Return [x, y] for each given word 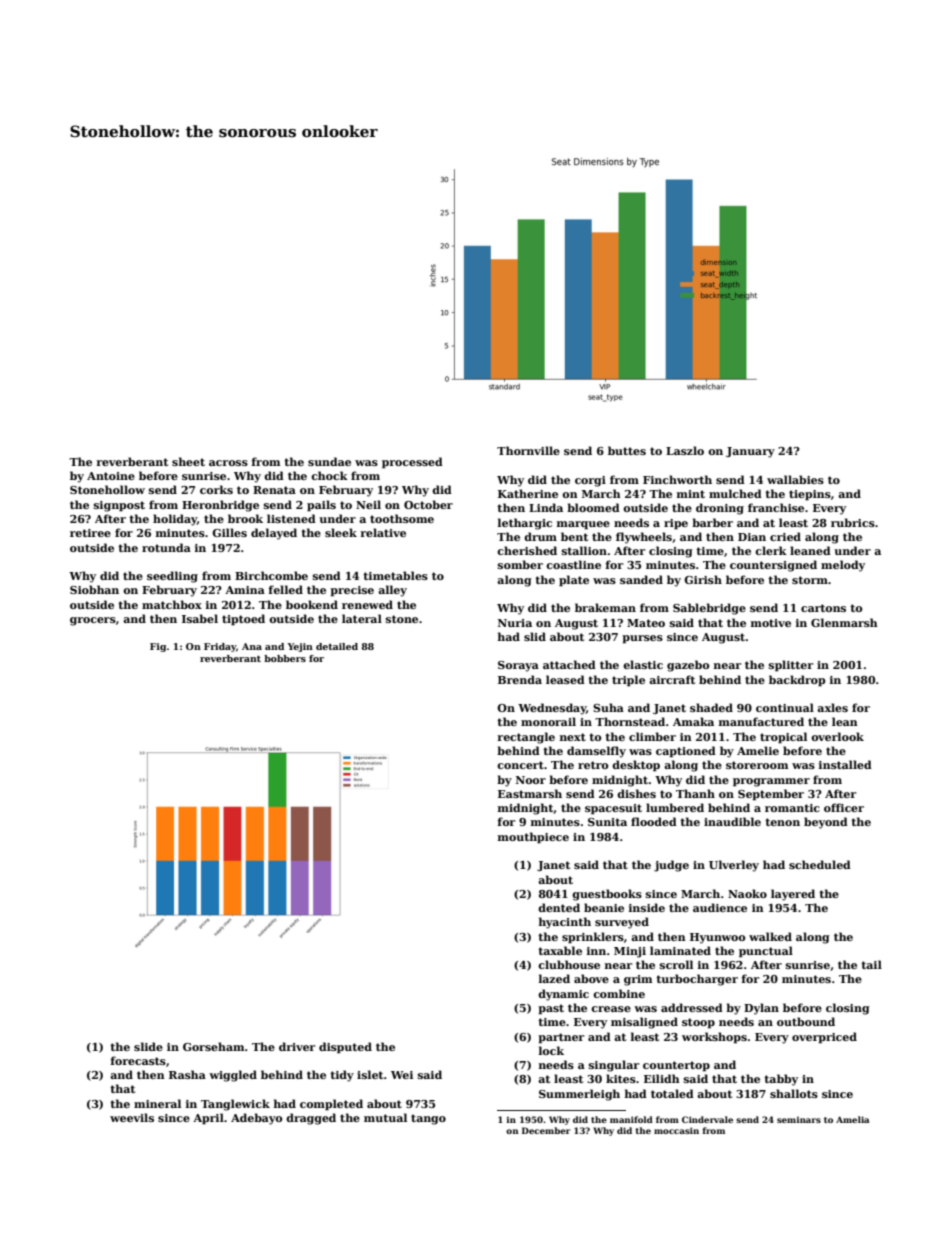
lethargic [525, 524]
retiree [90, 533]
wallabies [795, 479]
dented [559, 907]
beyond [826, 823]
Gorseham [214, 1046]
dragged [311, 1119]
